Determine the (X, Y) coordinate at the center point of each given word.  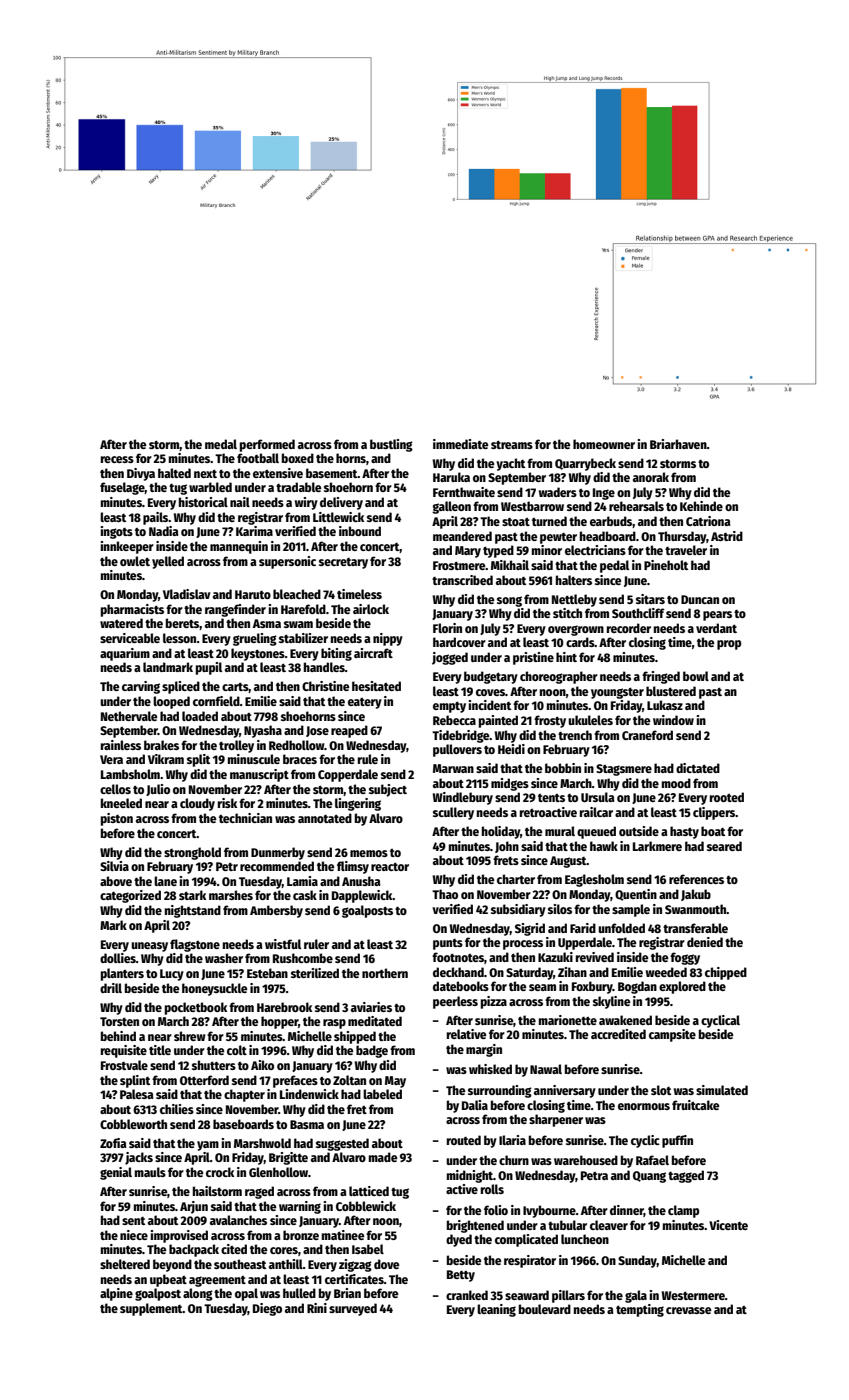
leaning (496, 1310)
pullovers (457, 750)
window (673, 720)
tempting (640, 1310)
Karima (254, 531)
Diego (267, 1309)
